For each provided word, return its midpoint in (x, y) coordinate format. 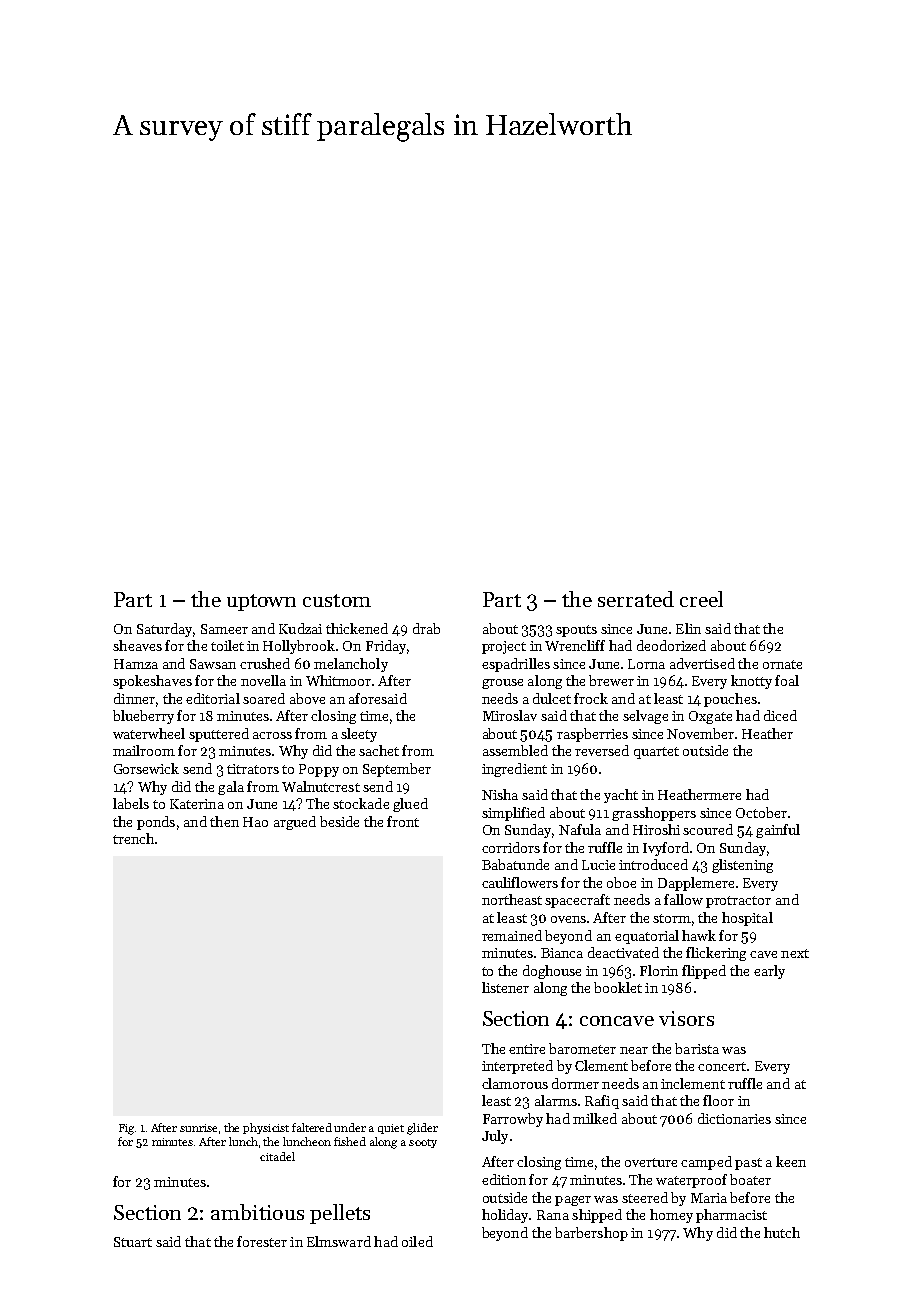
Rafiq (602, 1102)
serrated (636, 599)
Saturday (164, 630)
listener (505, 987)
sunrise (198, 1128)
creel (701, 599)
